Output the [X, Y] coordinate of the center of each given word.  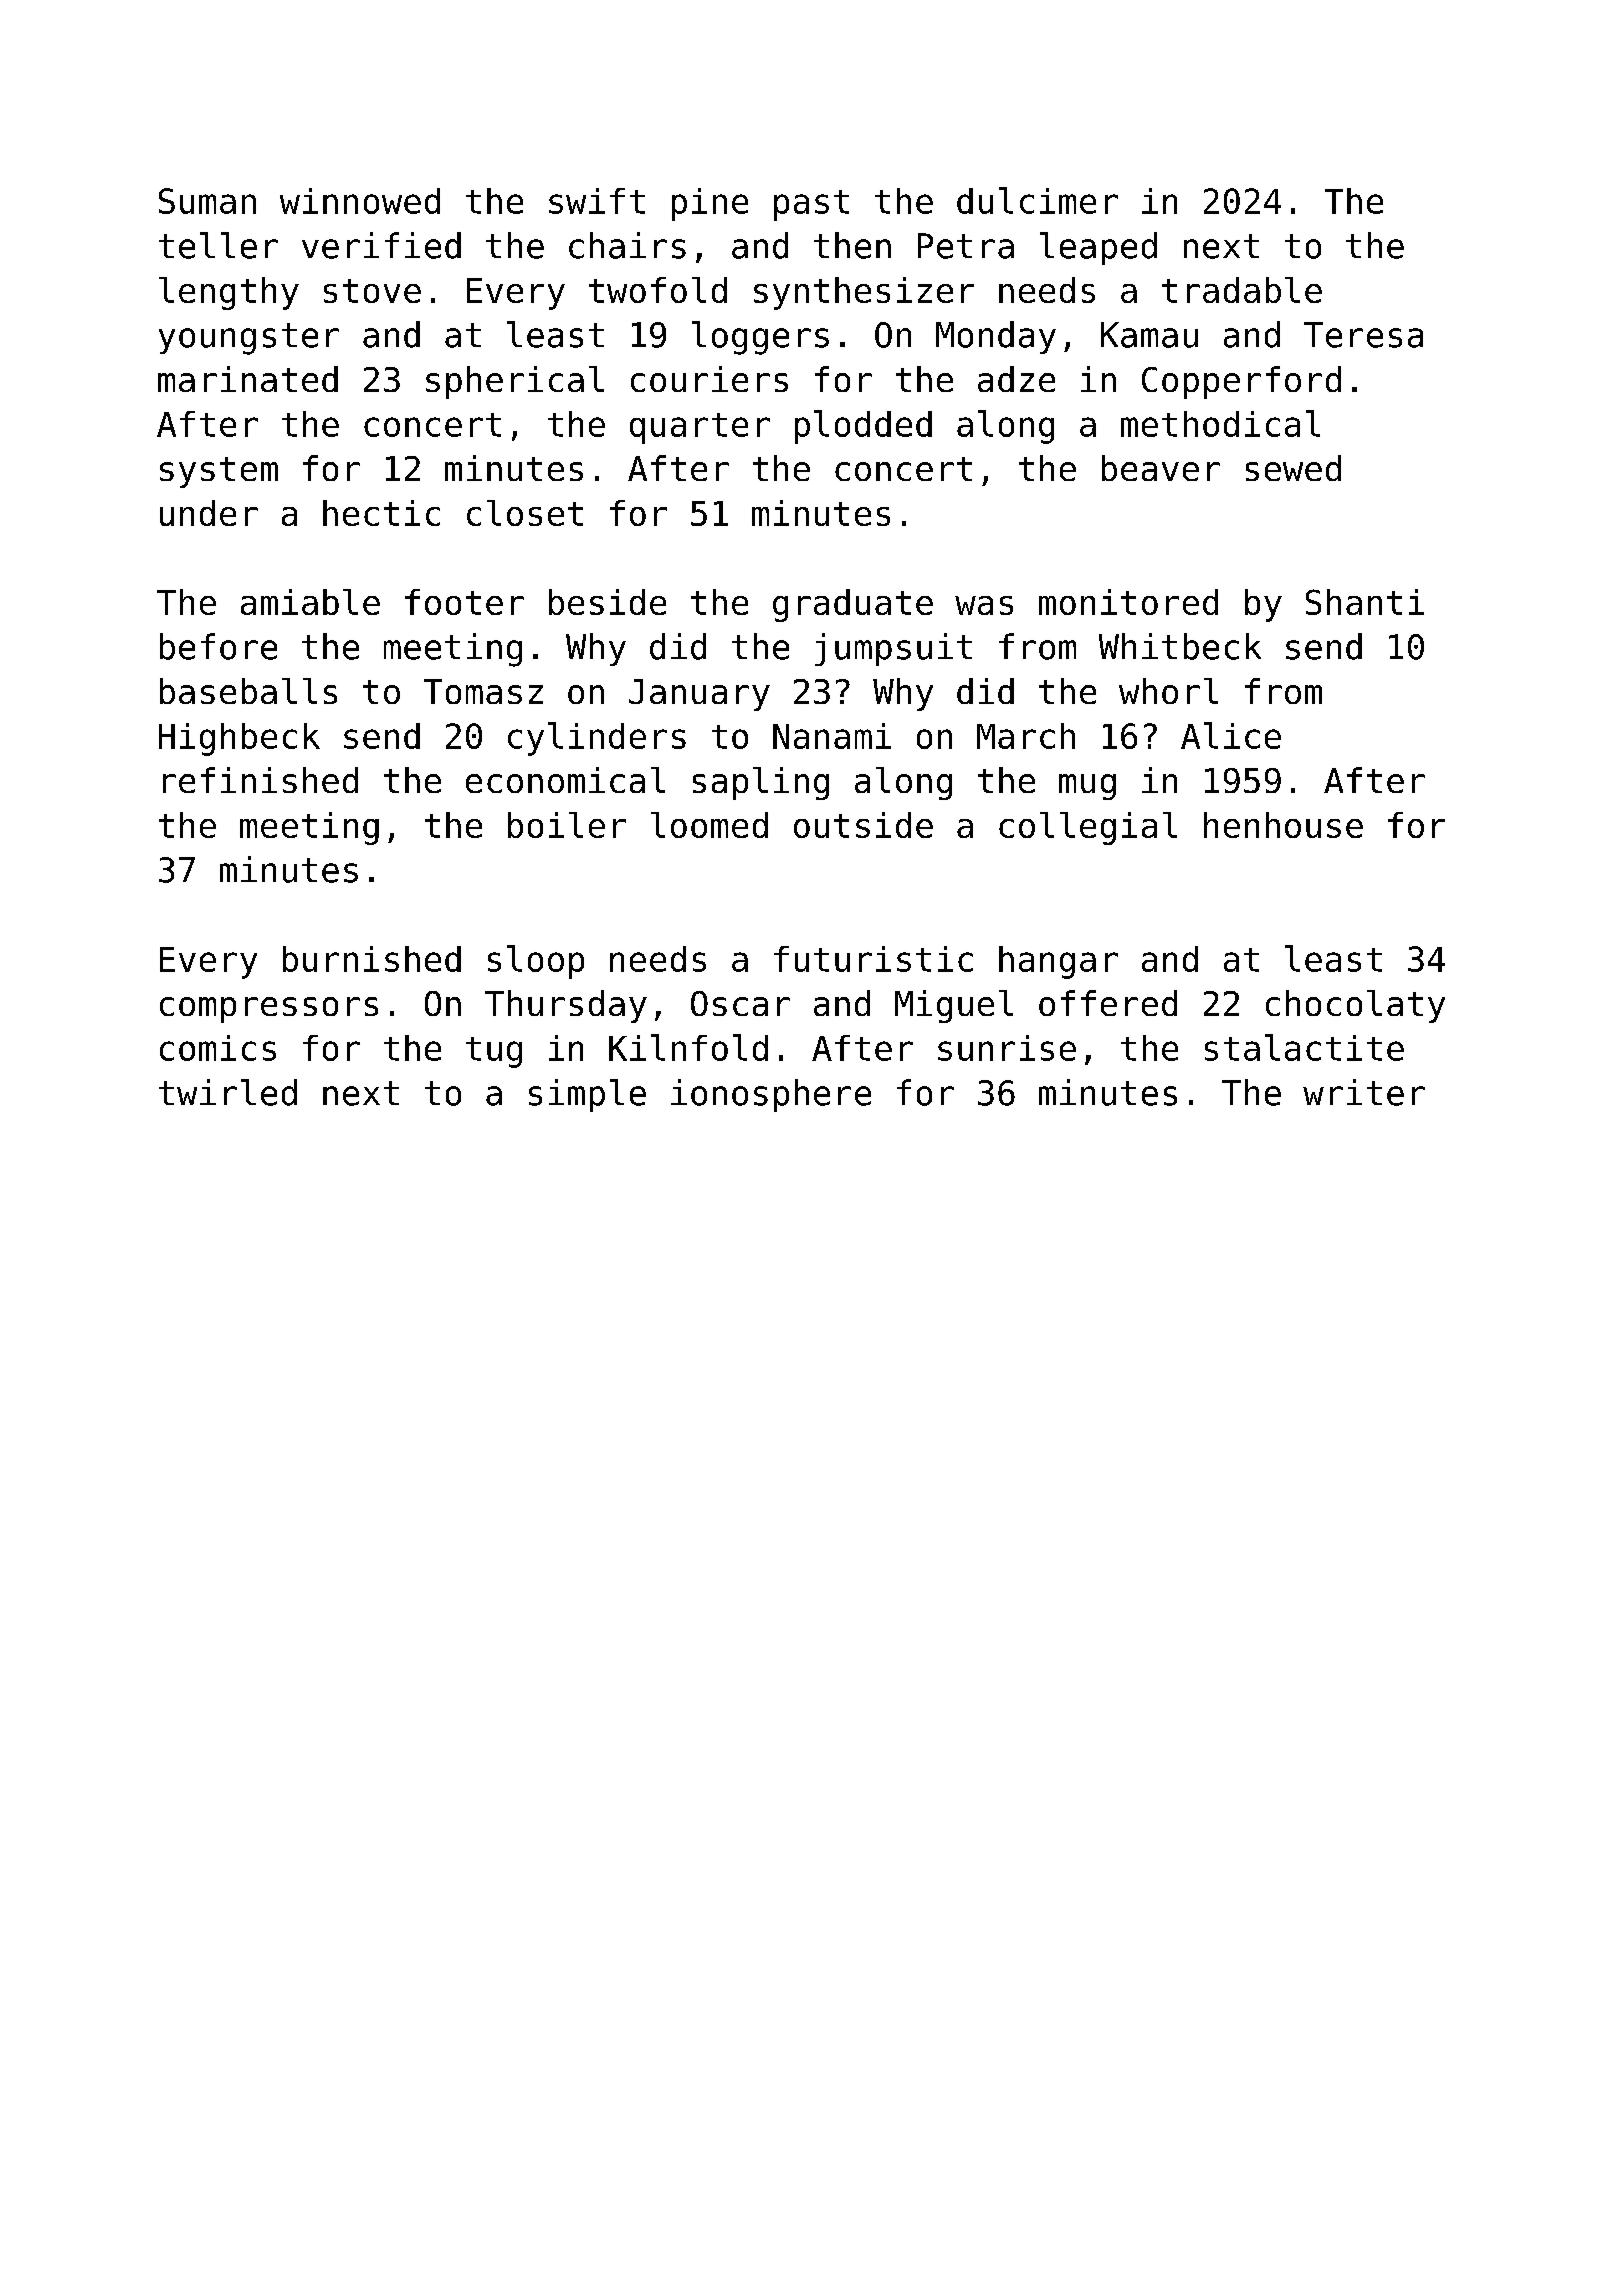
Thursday [566, 1006]
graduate [853, 605]
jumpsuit [893, 649]
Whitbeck [1180, 646]
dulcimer [1037, 200]
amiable [310, 602]
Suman [207, 201]
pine [710, 204]
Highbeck [239, 739]
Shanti [1365, 602]
